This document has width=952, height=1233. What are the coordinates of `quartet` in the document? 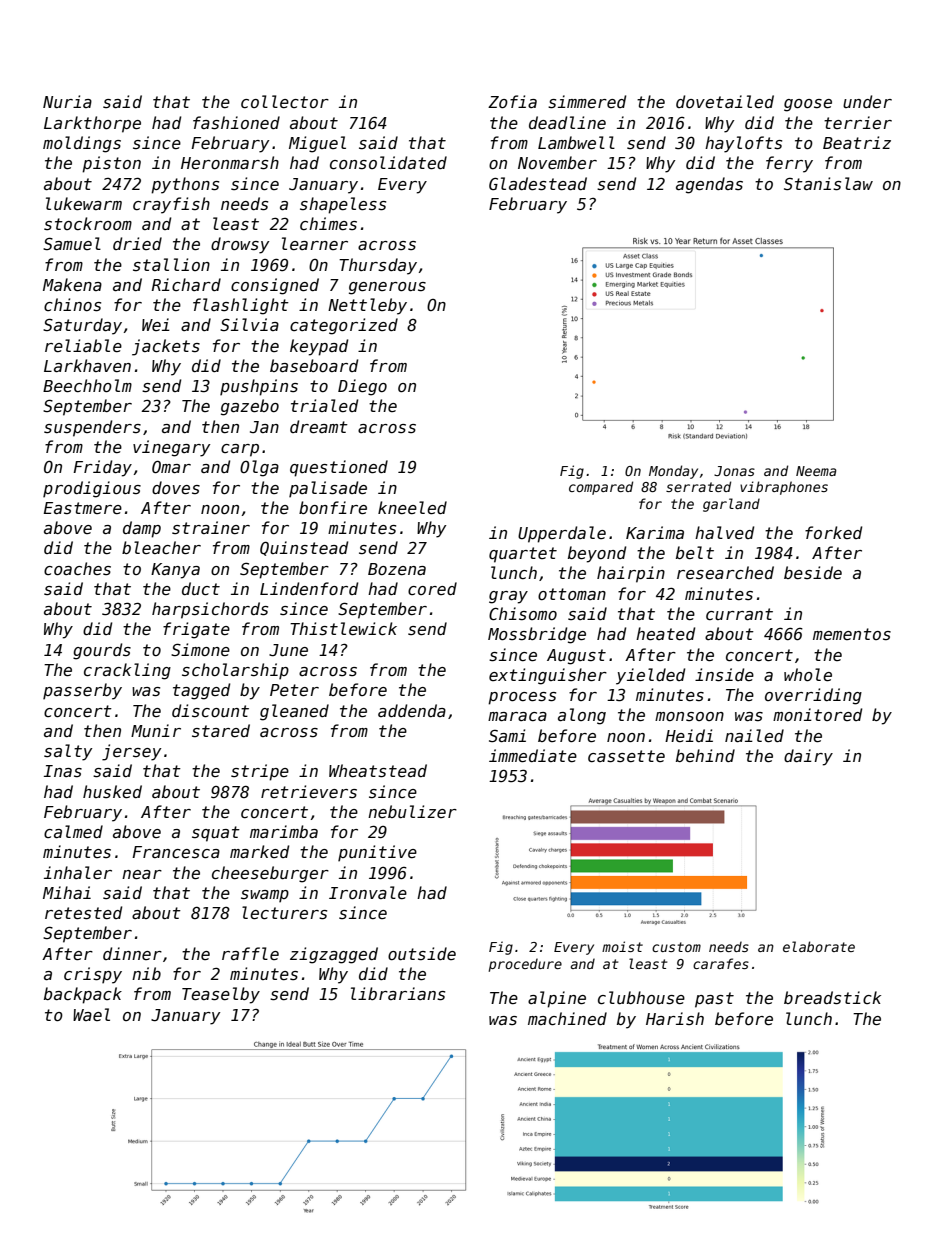 It's located at (523, 555).
